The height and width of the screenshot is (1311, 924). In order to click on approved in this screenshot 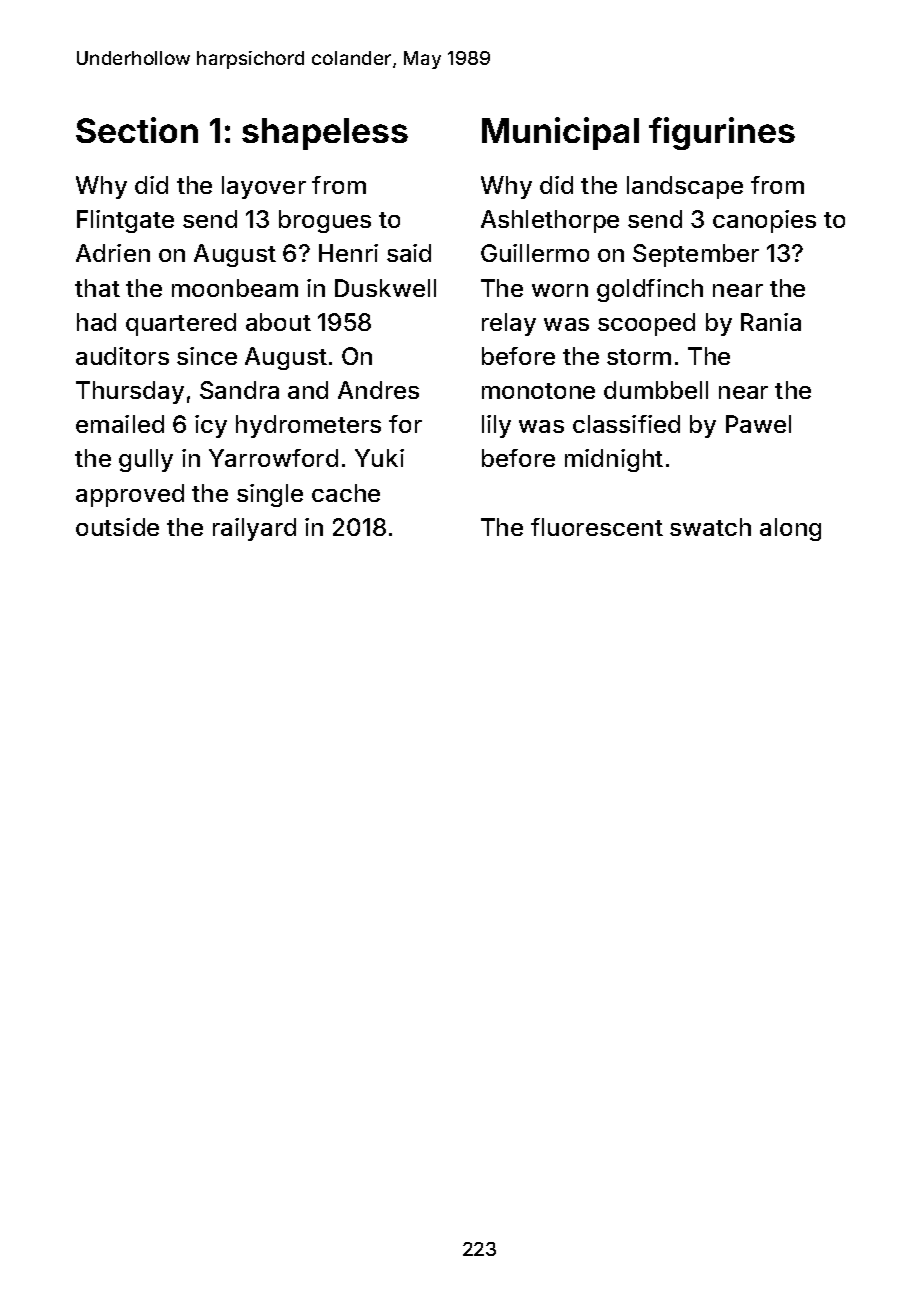, I will do `click(130, 495)`.
